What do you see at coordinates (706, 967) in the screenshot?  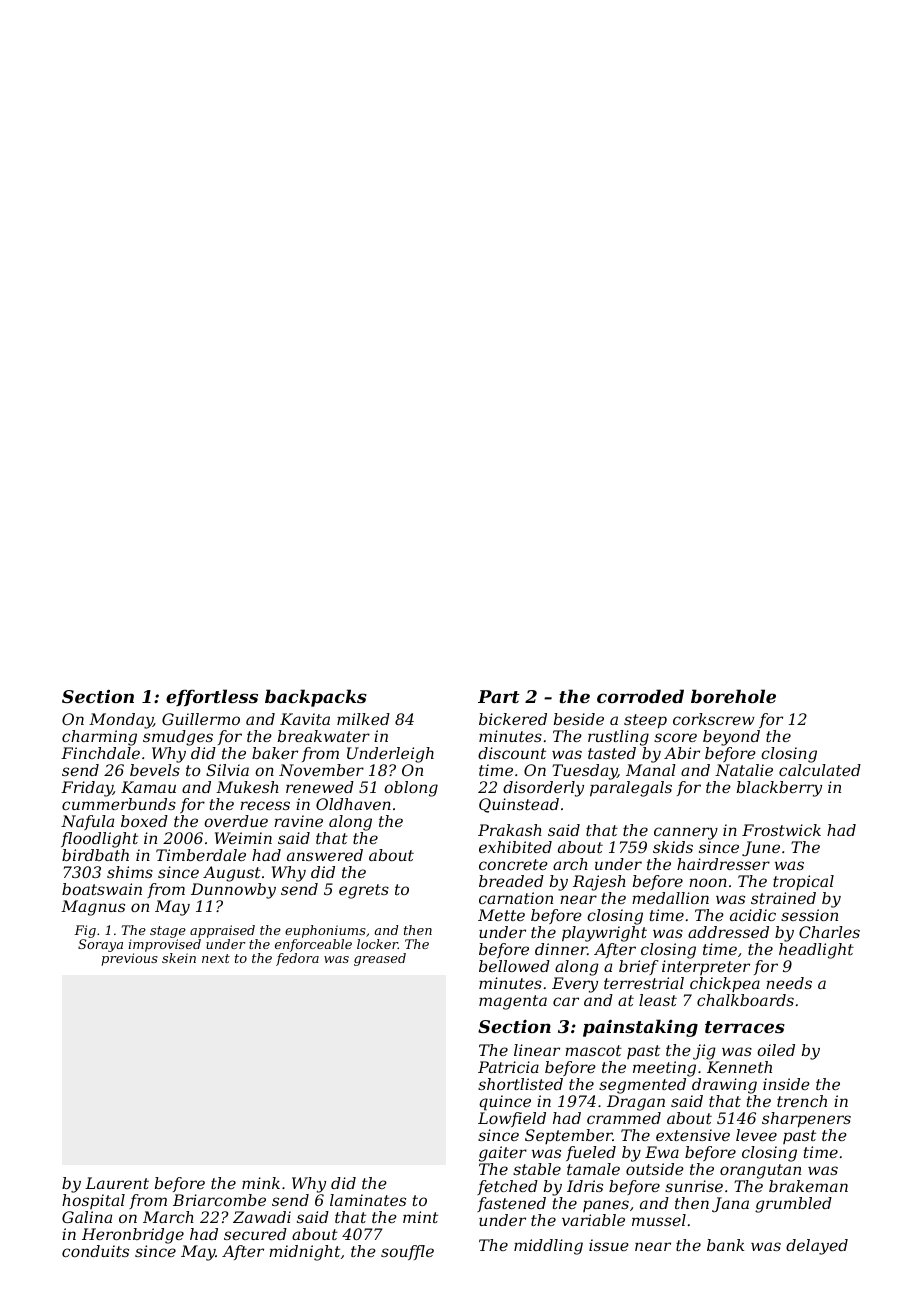 I see `interpreter` at bounding box center [706, 967].
